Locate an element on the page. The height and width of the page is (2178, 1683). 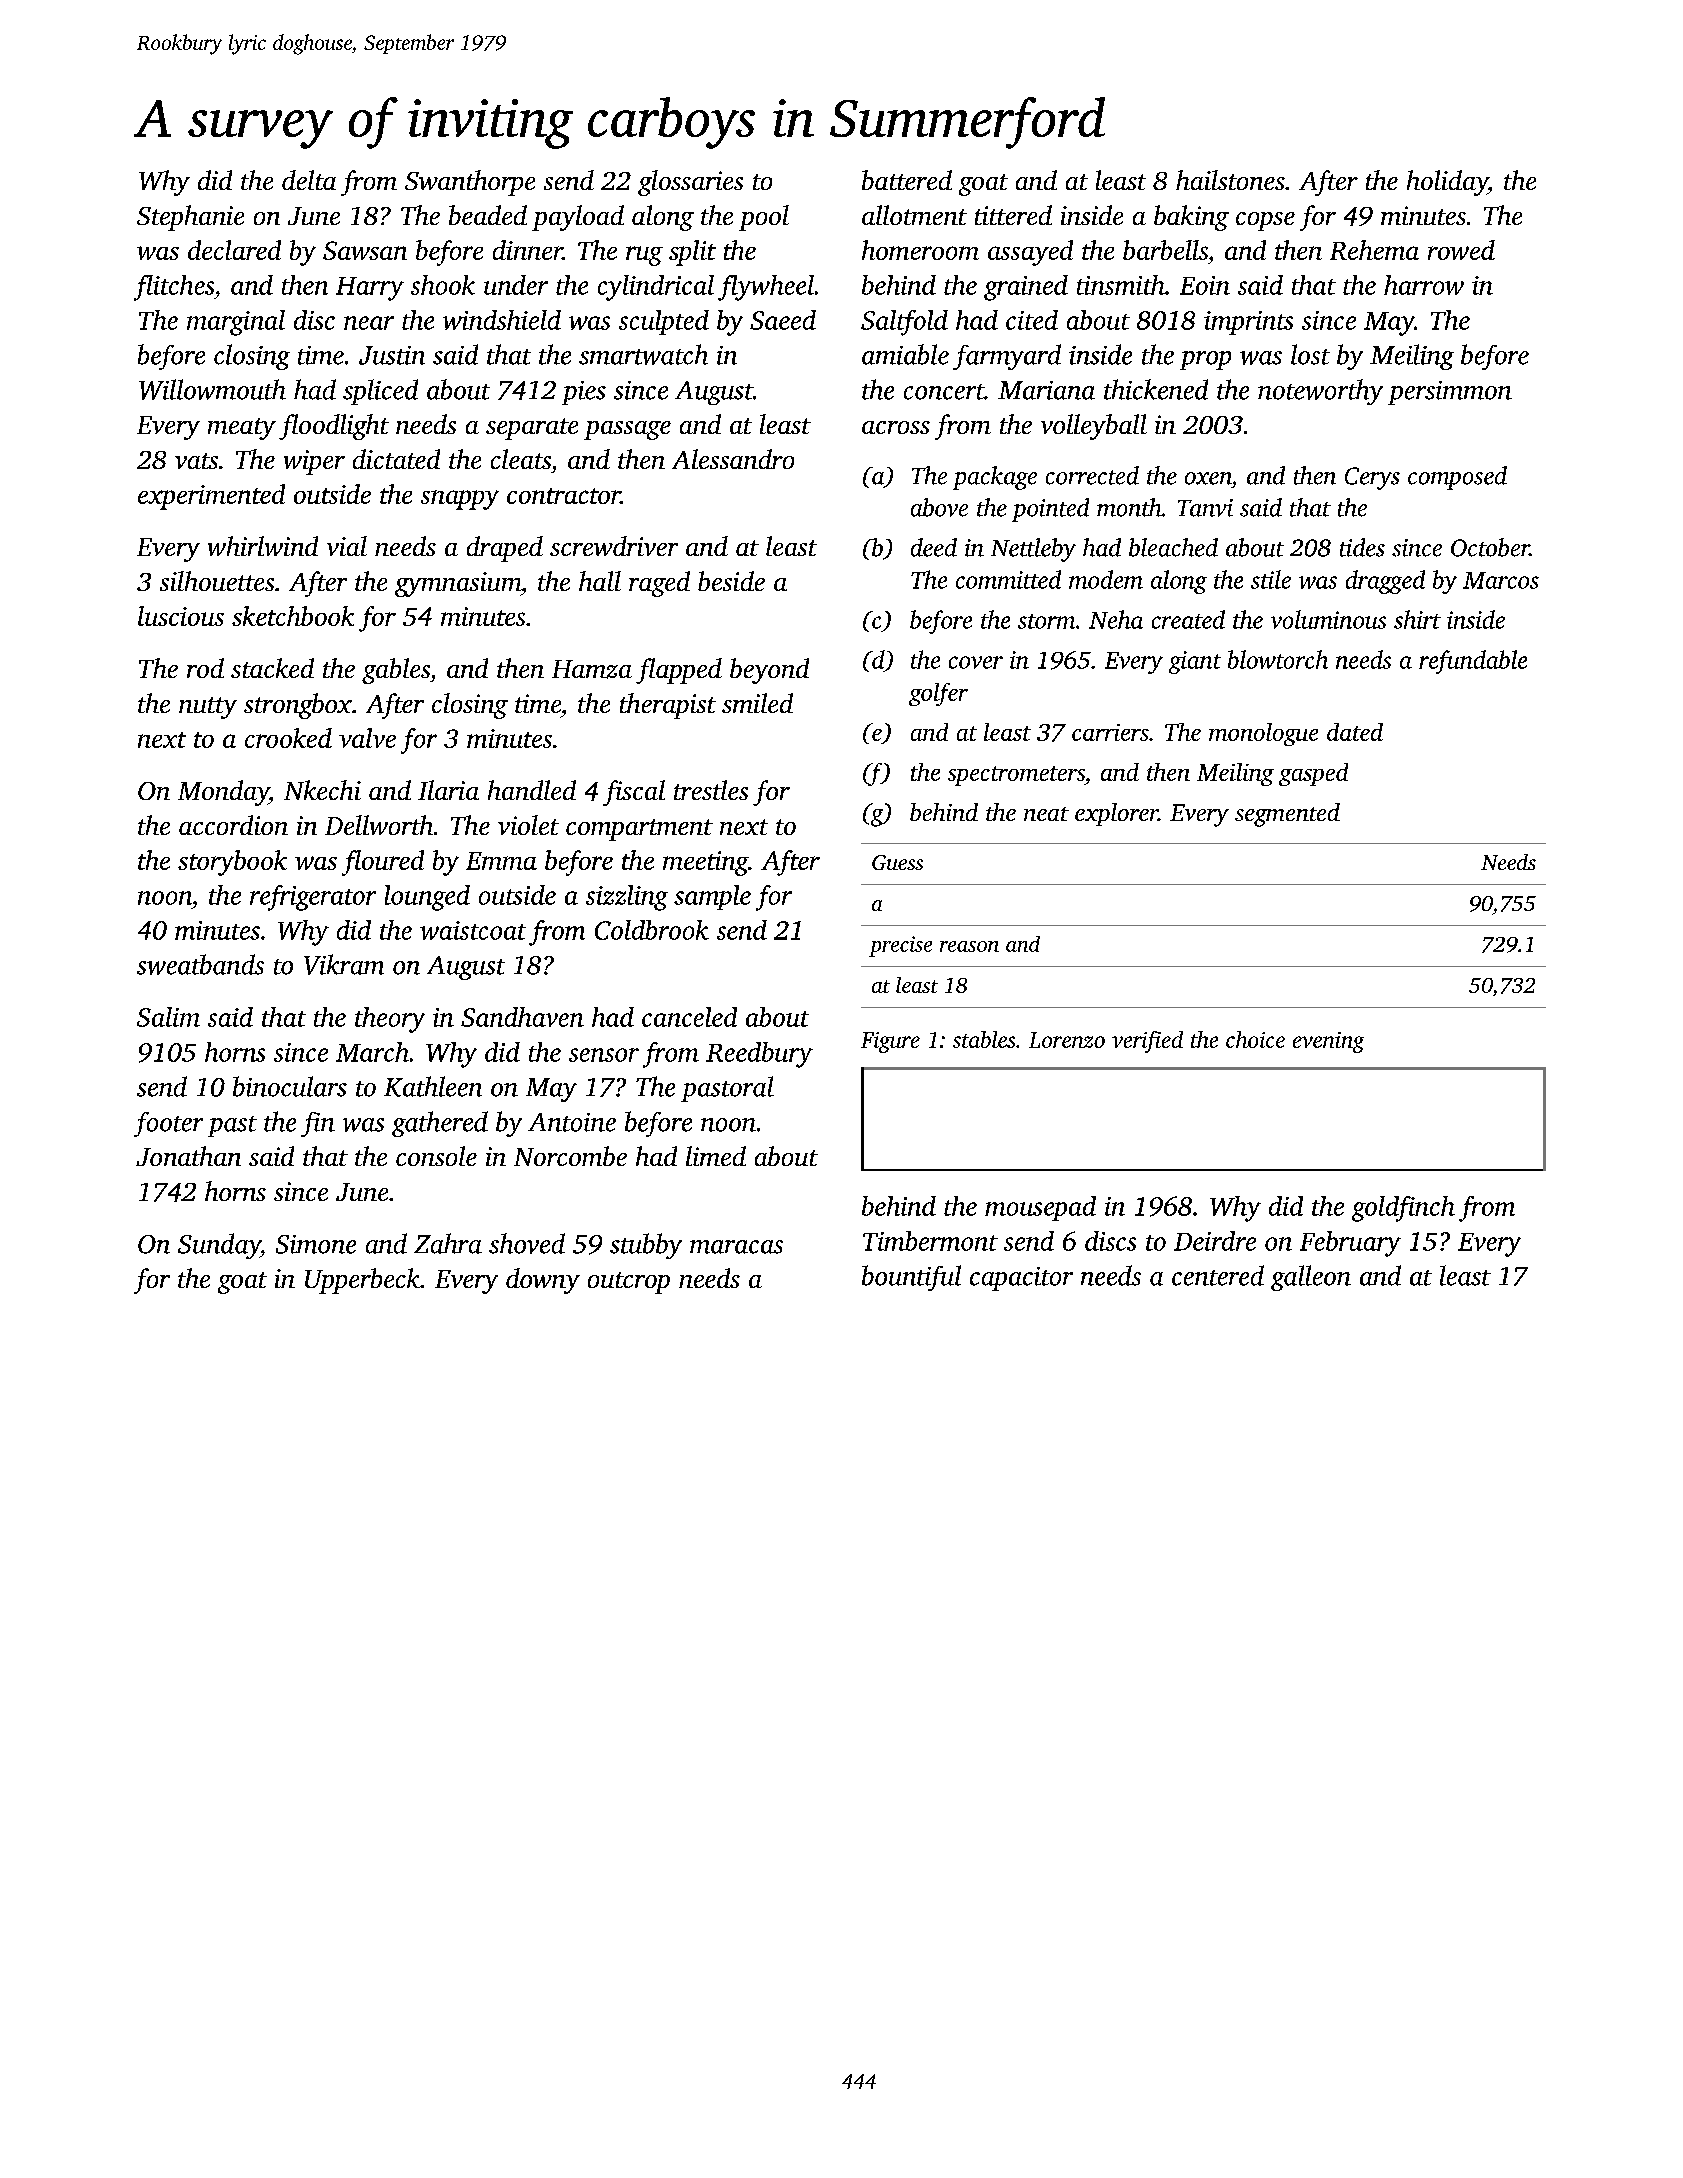
holiday is located at coordinates (1447, 183).
